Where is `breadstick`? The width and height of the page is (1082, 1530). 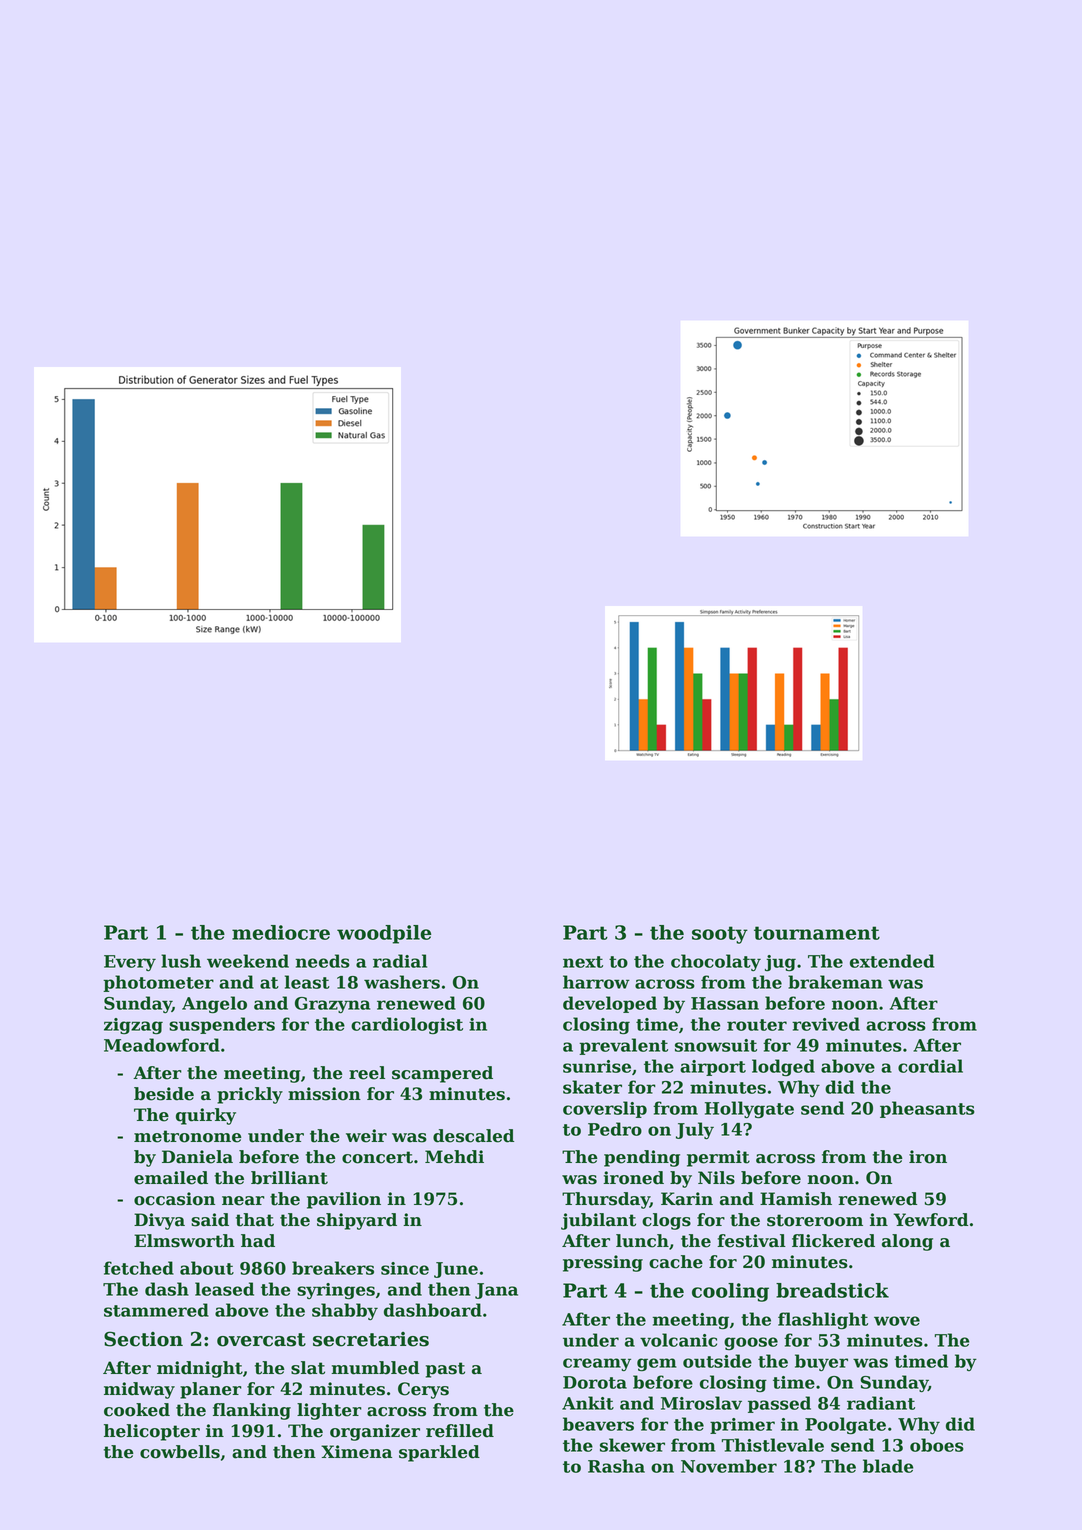
breadstick is located at coordinates (832, 1290).
